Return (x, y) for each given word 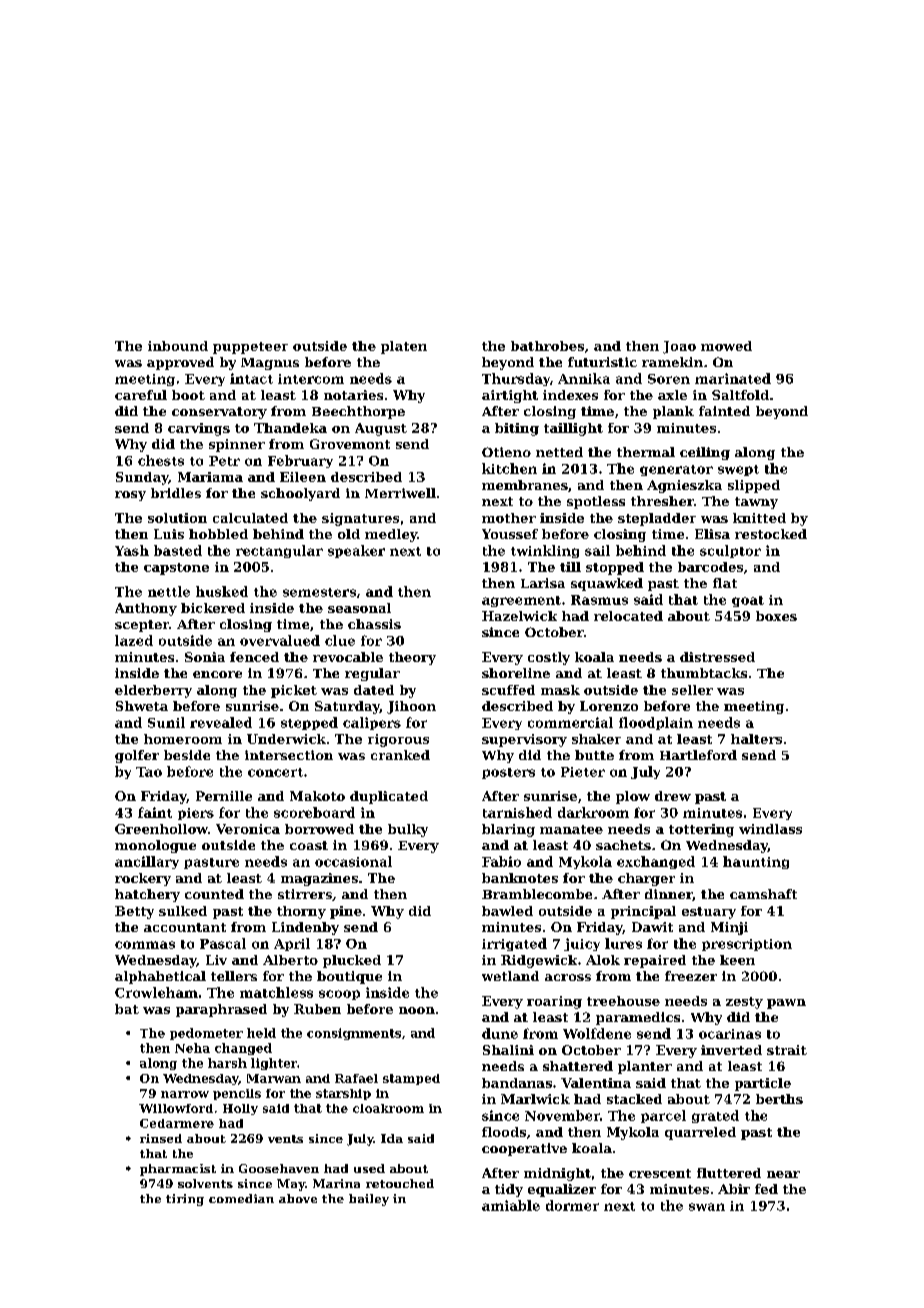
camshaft (763, 894)
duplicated (389, 797)
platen (404, 347)
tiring (185, 1200)
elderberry (153, 691)
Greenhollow (161, 829)
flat (725, 583)
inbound (178, 346)
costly (549, 658)
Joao (679, 347)
